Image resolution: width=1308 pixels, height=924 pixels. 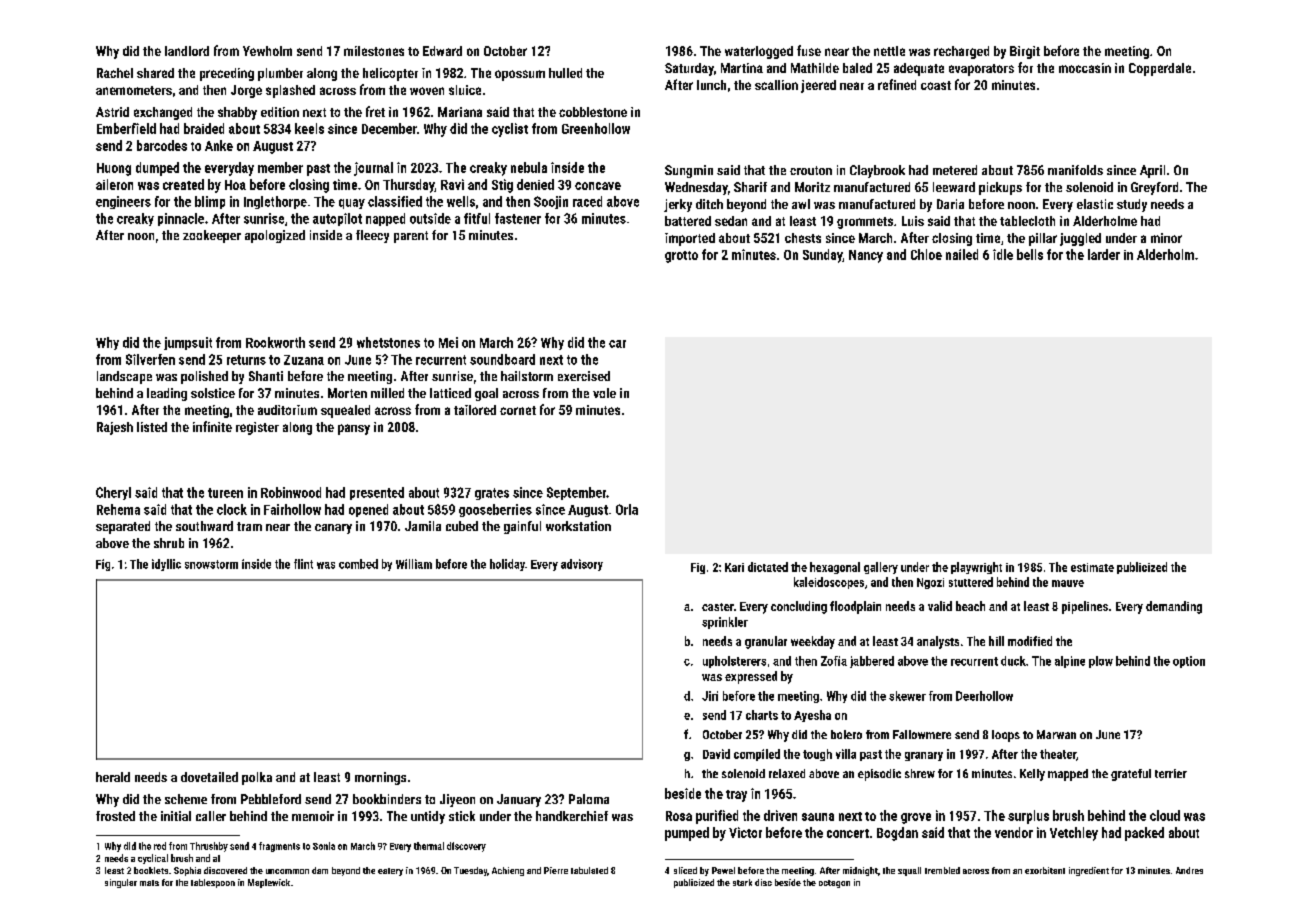 I want to click on coast, so click(x=936, y=85).
